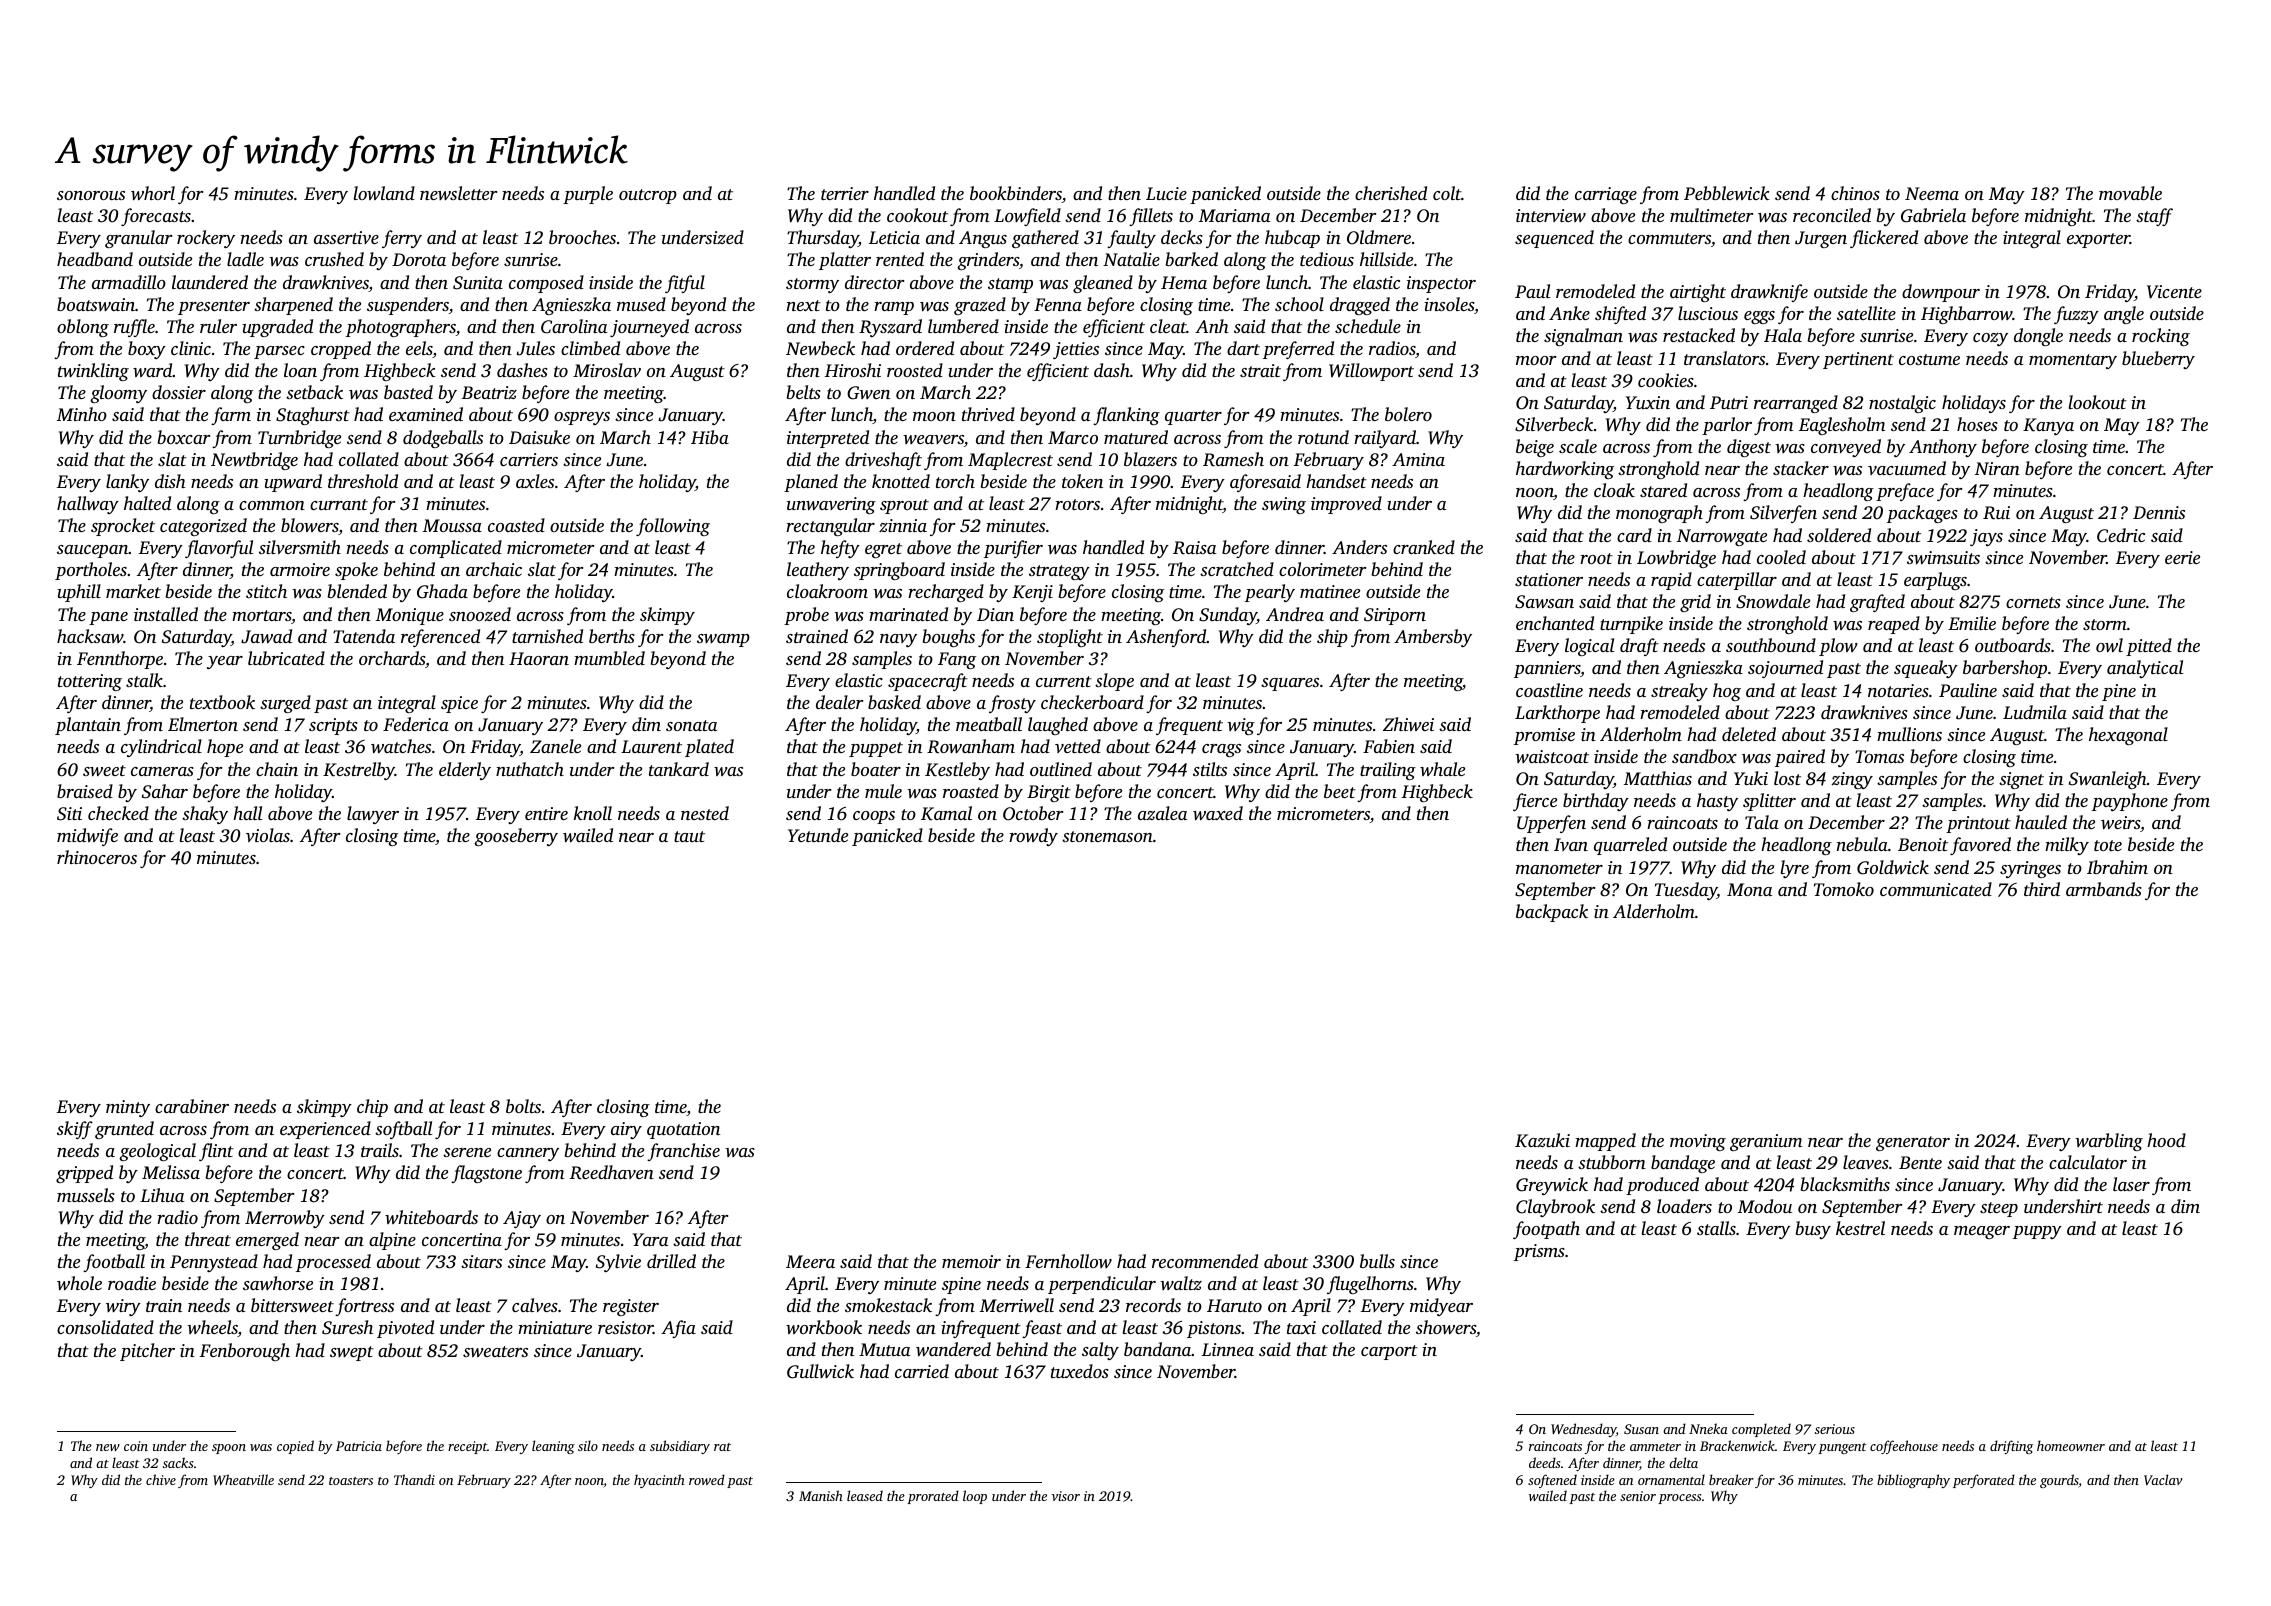 The height and width of the screenshot is (1606, 2271). Describe the element at coordinates (894, 308) in the screenshot. I see `ramp` at that location.
